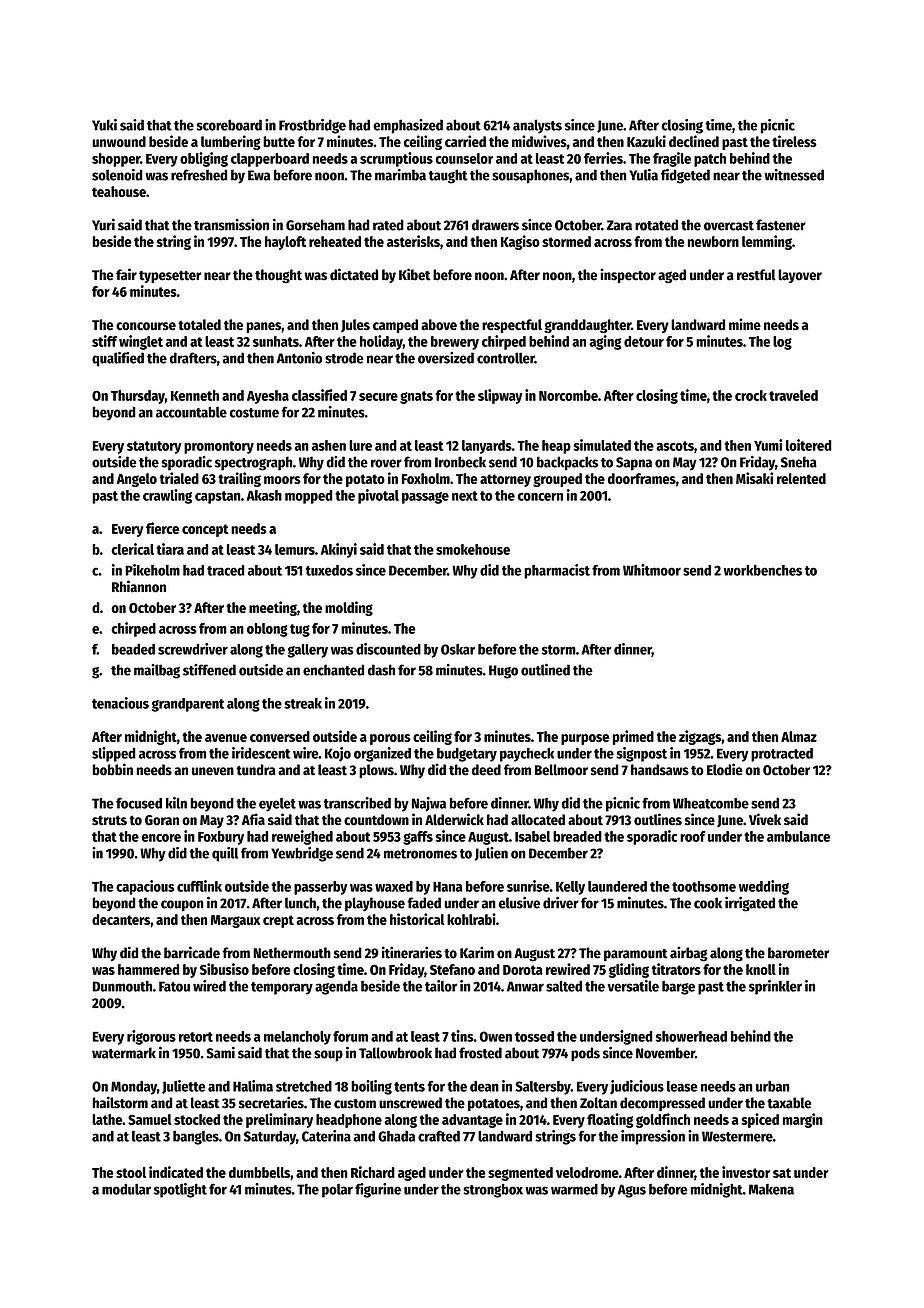  Describe the element at coordinates (585, 1054) in the screenshot. I see `pods` at that location.
